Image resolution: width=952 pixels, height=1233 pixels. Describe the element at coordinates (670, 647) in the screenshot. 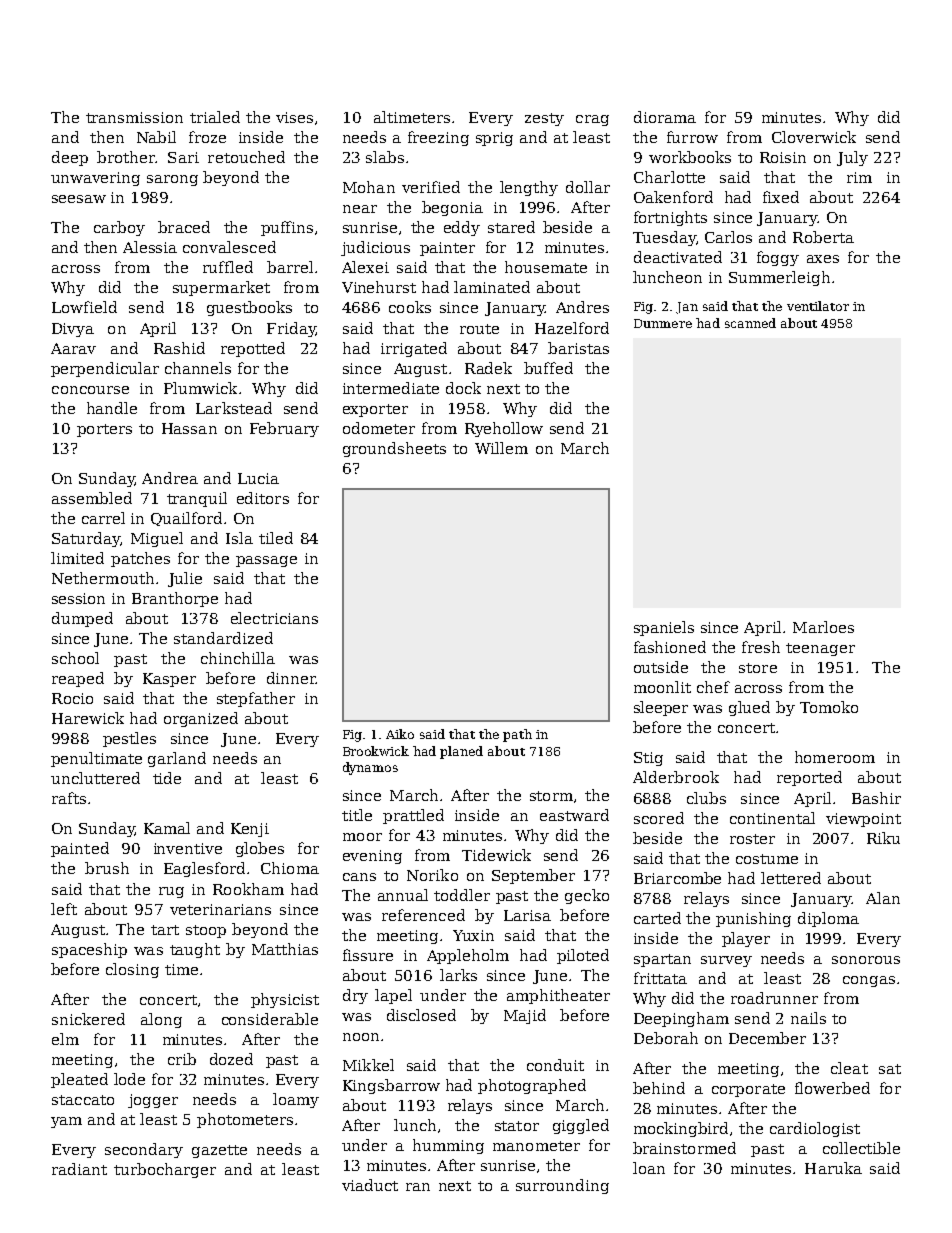

I see `fashioned` at that location.
